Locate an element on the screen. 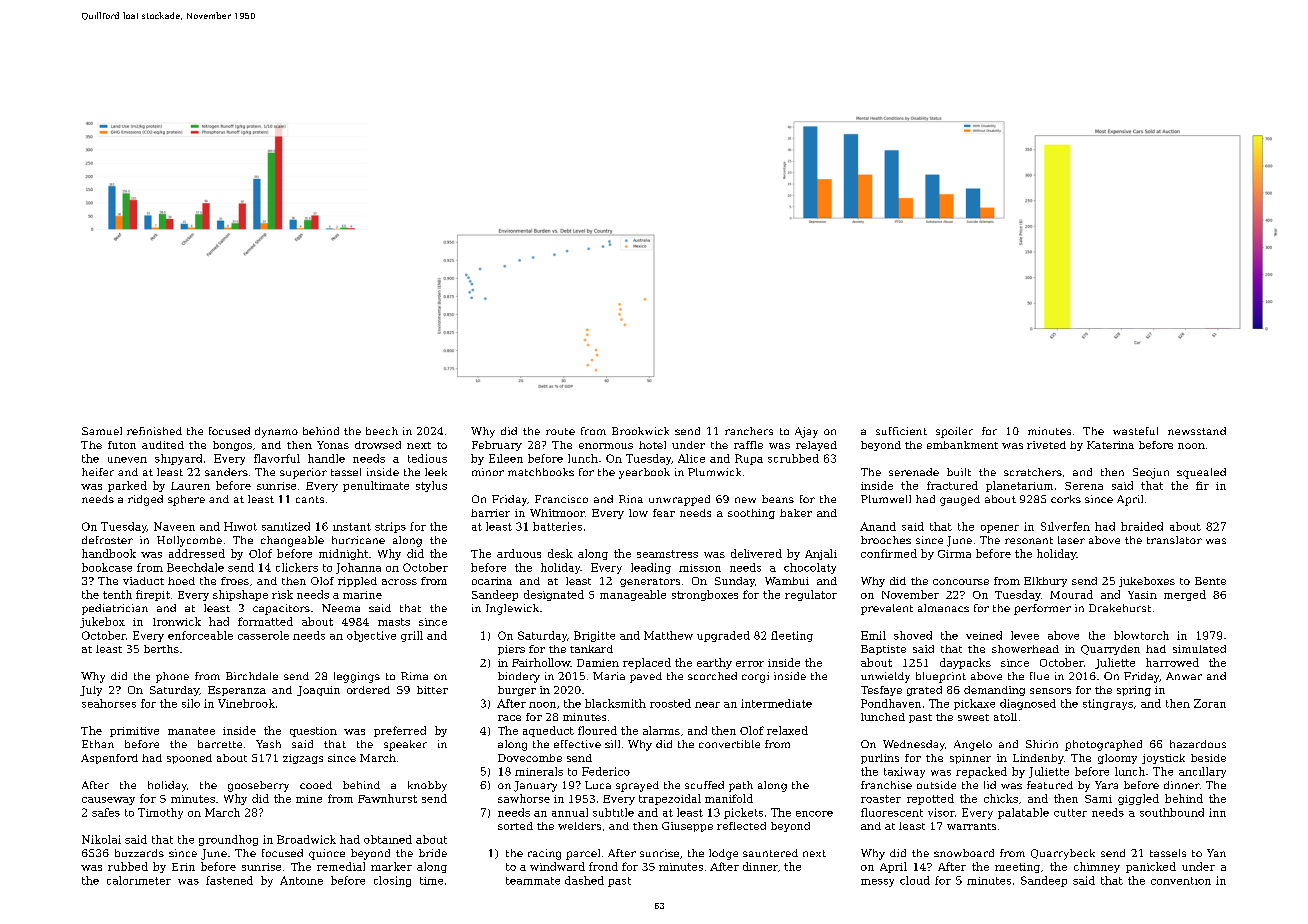 Image resolution: width=1308 pixels, height=924 pixels. Nikolai is located at coordinates (101, 839).
